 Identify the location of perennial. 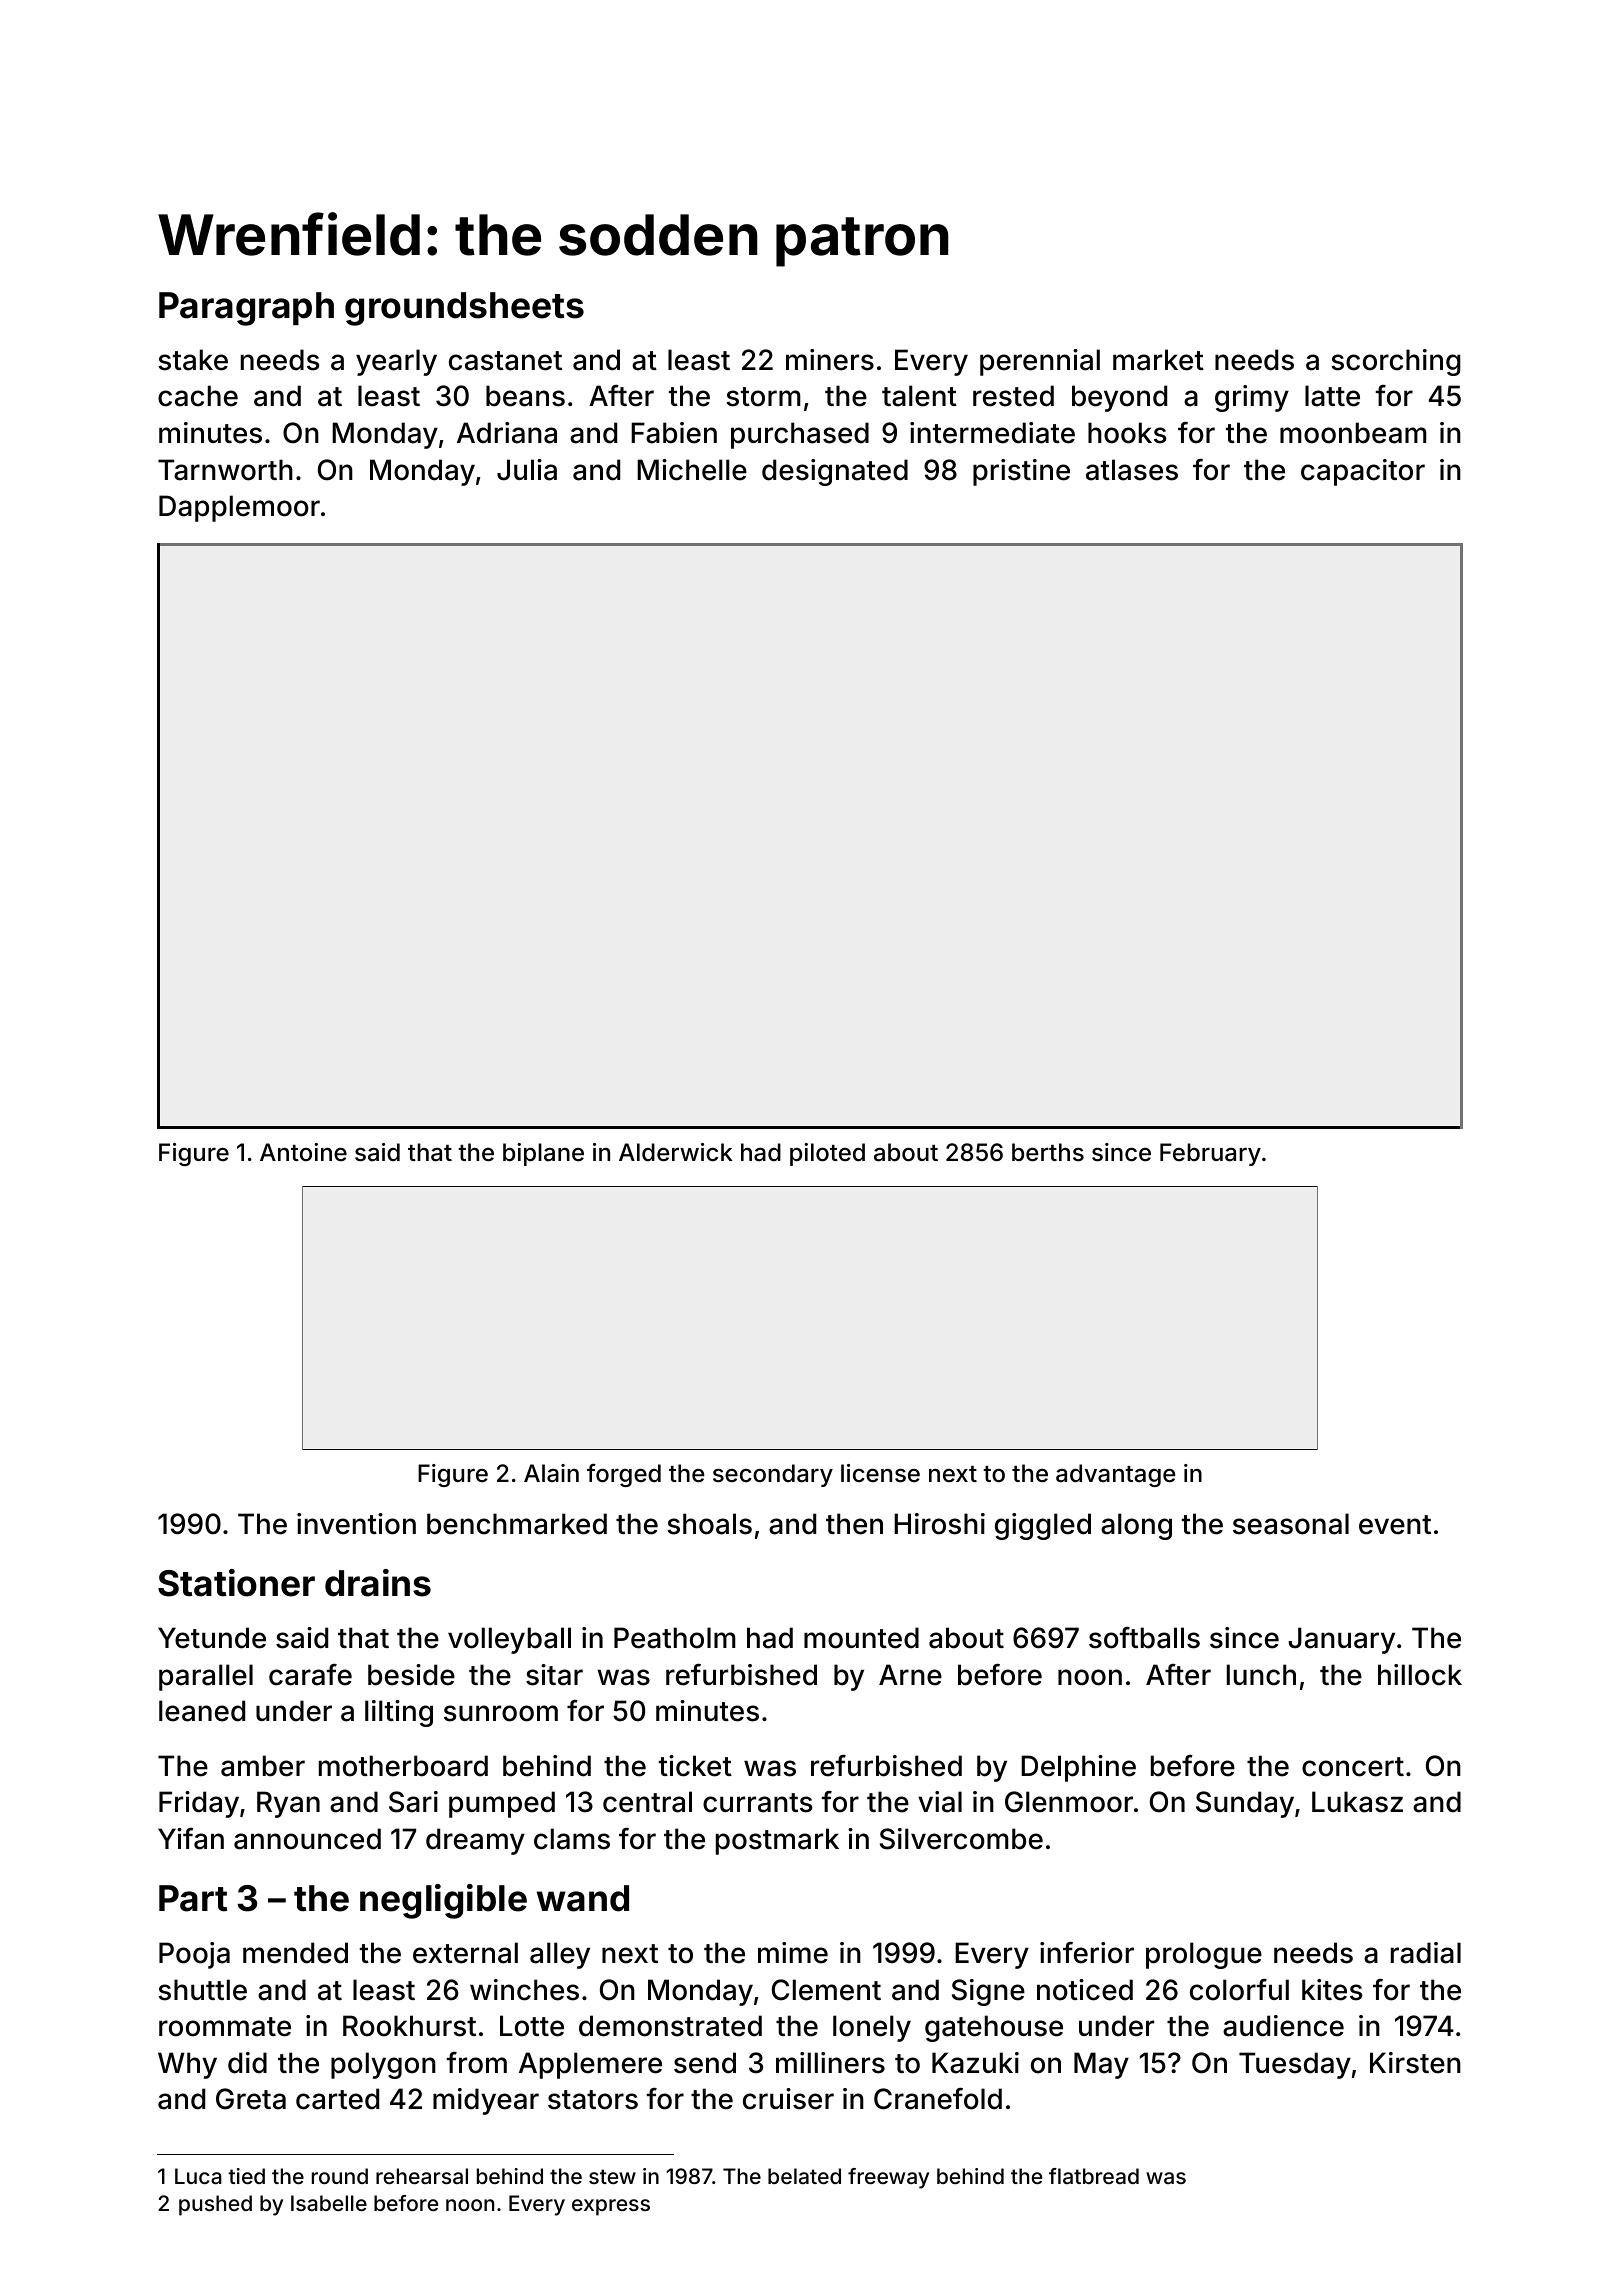
(1040, 362).
